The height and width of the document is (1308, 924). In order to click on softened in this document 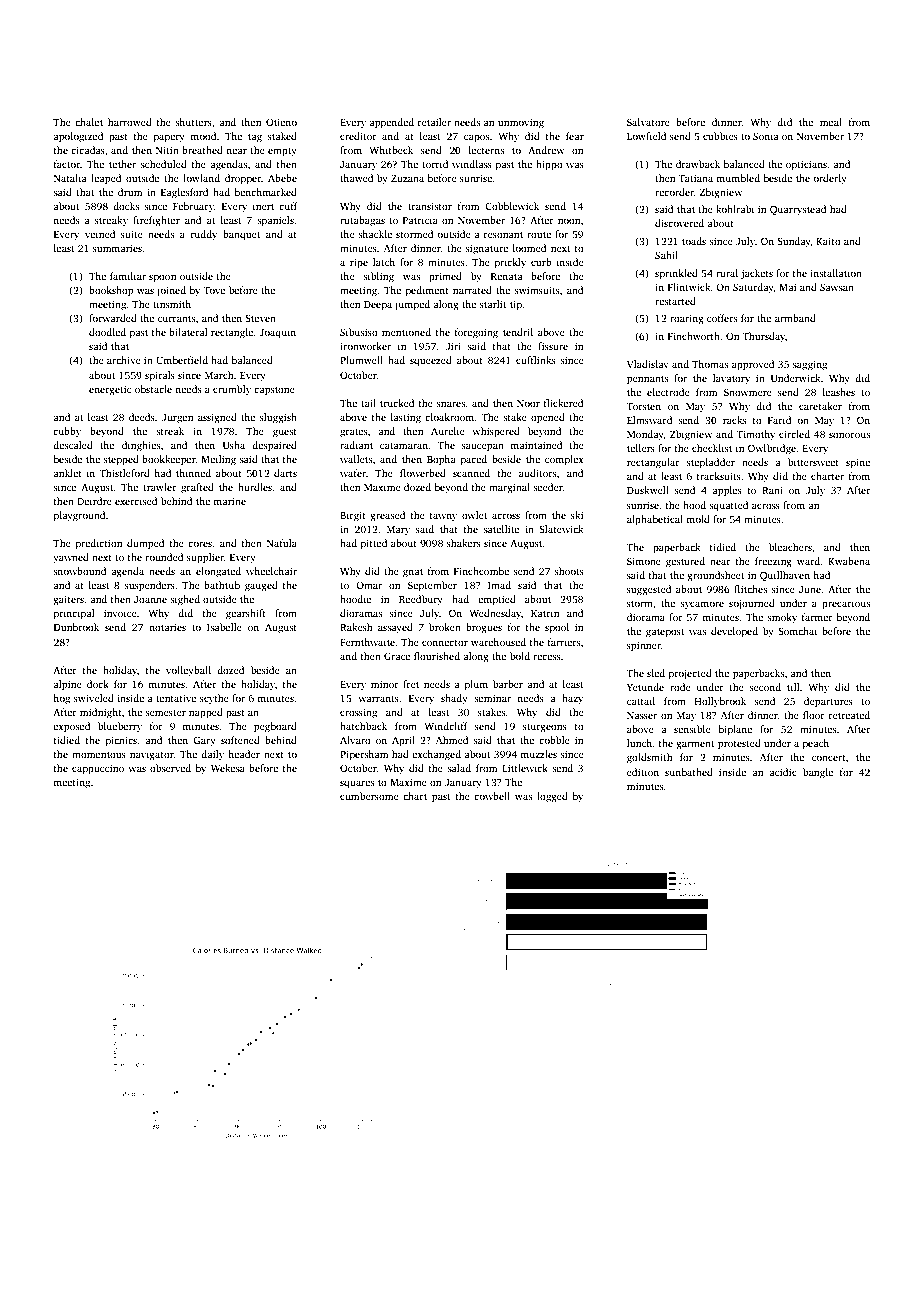, I will do `click(240, 740)`.
